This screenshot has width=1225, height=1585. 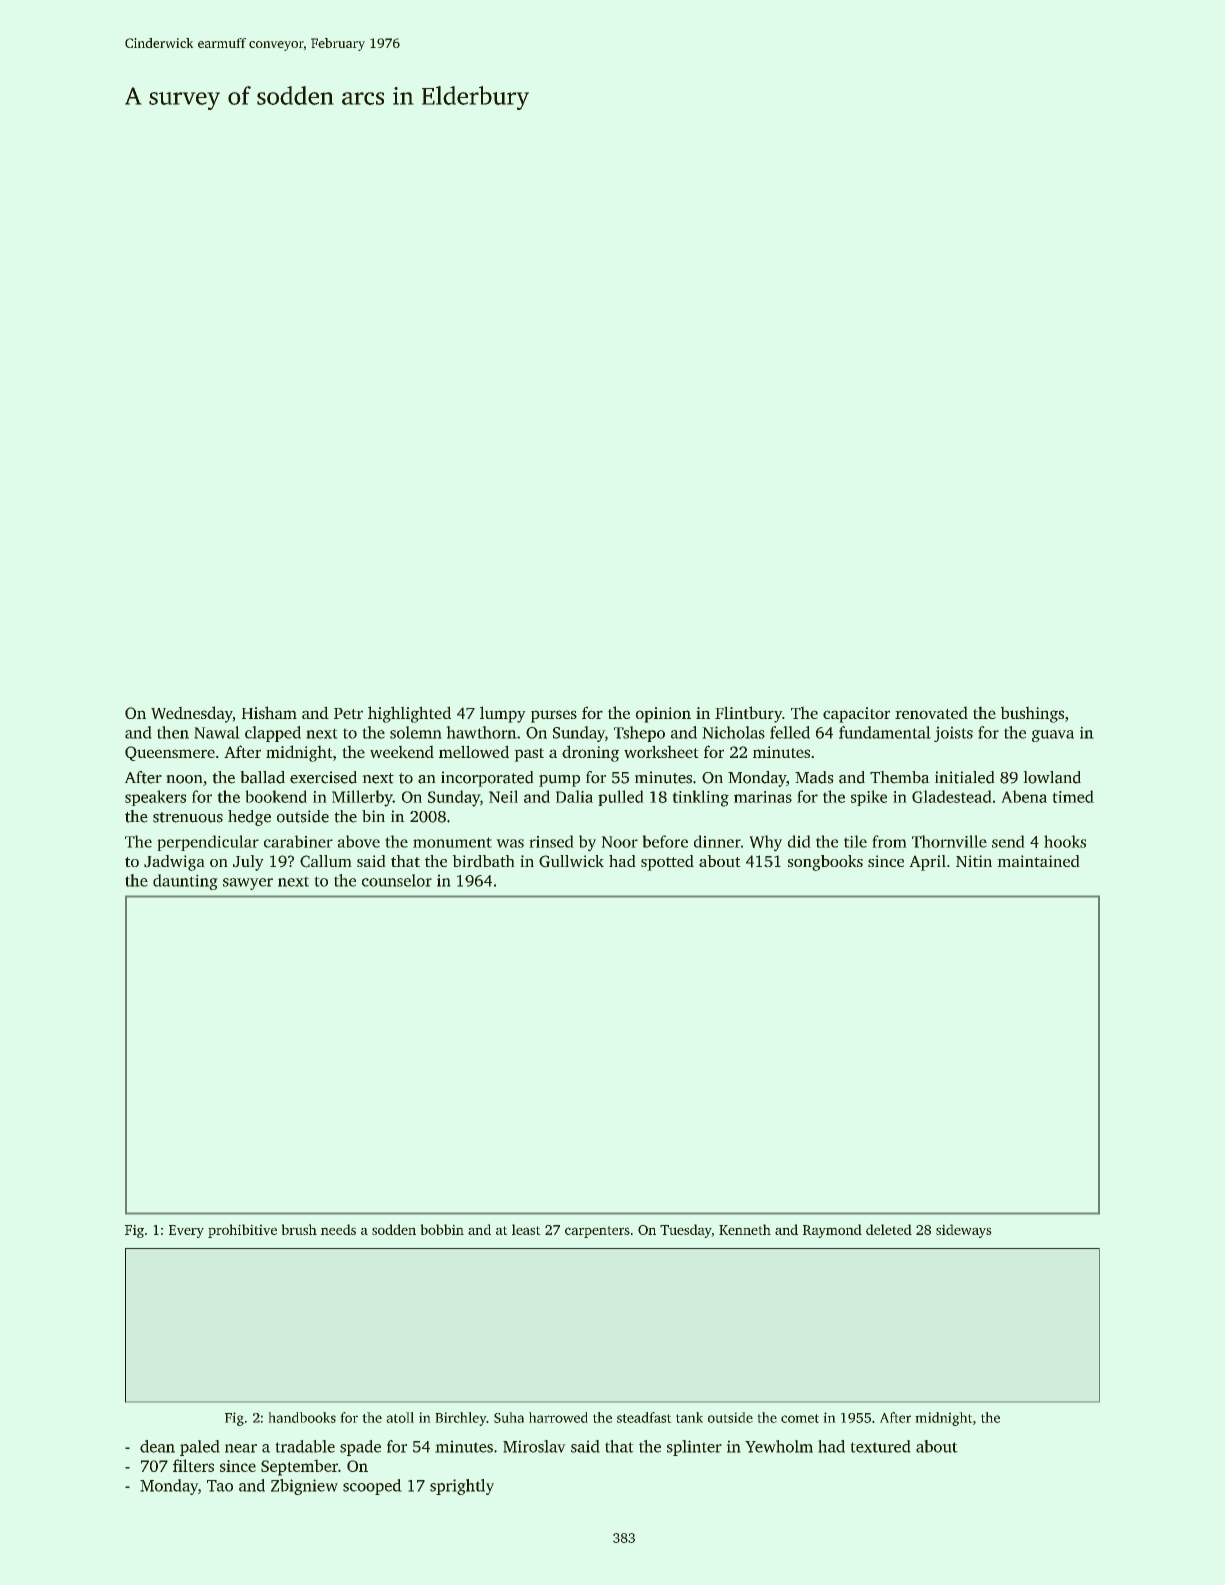 What do you see at coordinates (964, 1231) in the screenshot?
I see `sideways` at bounding box center [964, 1231].
